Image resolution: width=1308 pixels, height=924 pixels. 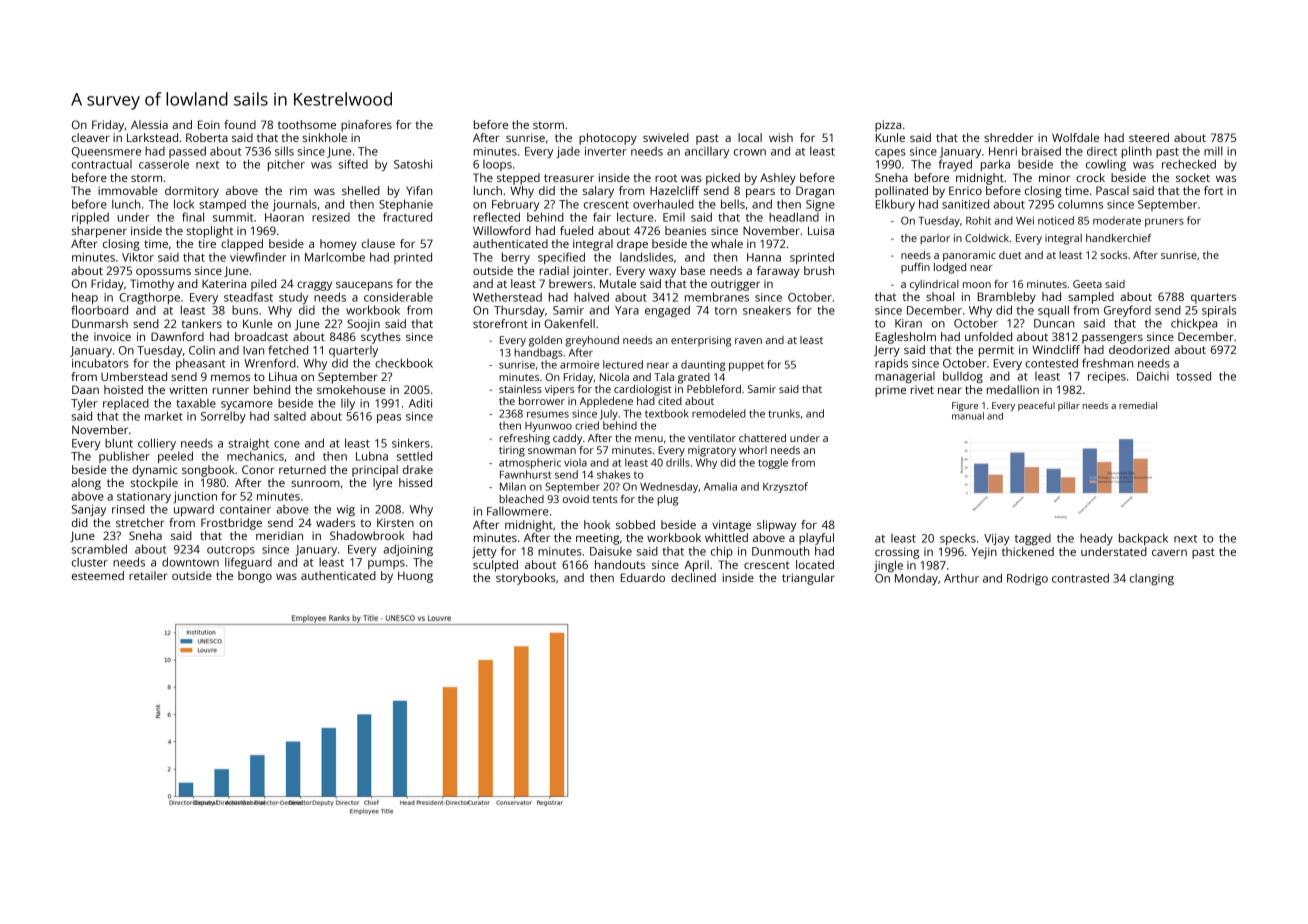 I want to click on adjoining, so click(x=408, y=550).
